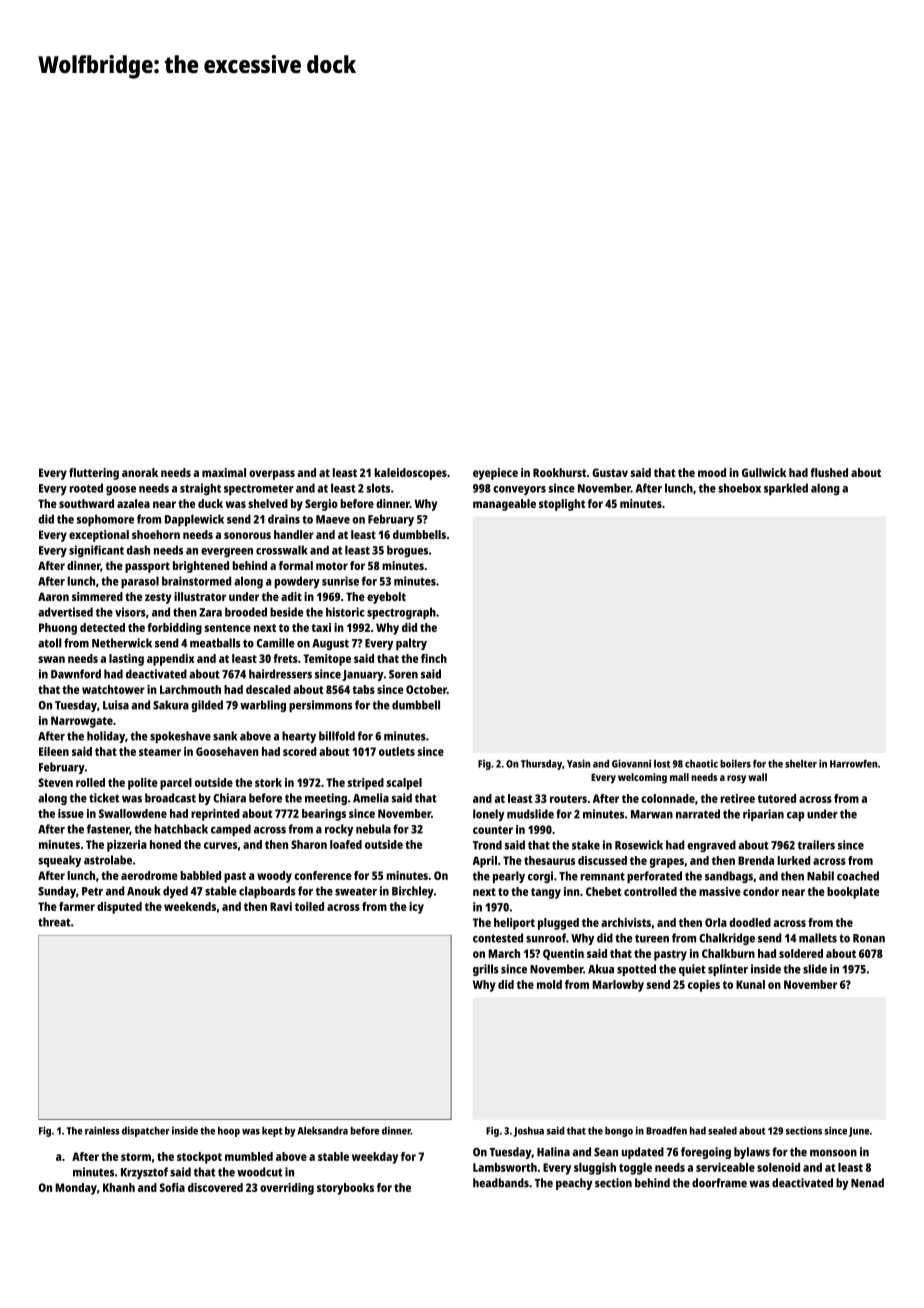  Describe the element at coordinates (574, 1184) in the document. I see `peachy` at that location.
